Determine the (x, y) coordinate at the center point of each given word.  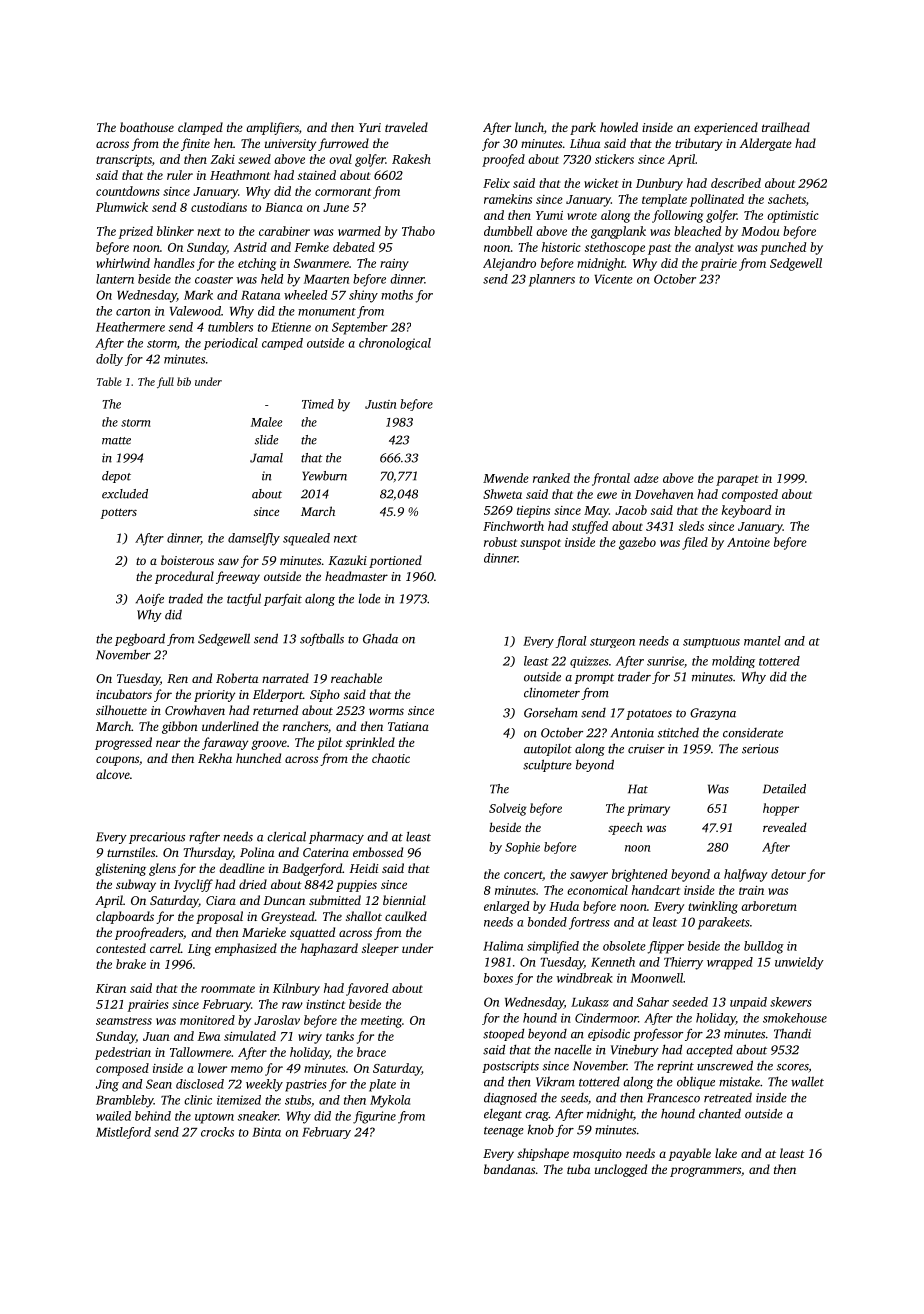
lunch (529, 127)
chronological (395, 344)
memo (247, 1069)
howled (619, 127)
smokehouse (795, 1018)
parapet (737, 480)
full (165, 383)
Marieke (264, 932)
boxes (498, 978)
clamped (200, 128)
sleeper (380, 949)
